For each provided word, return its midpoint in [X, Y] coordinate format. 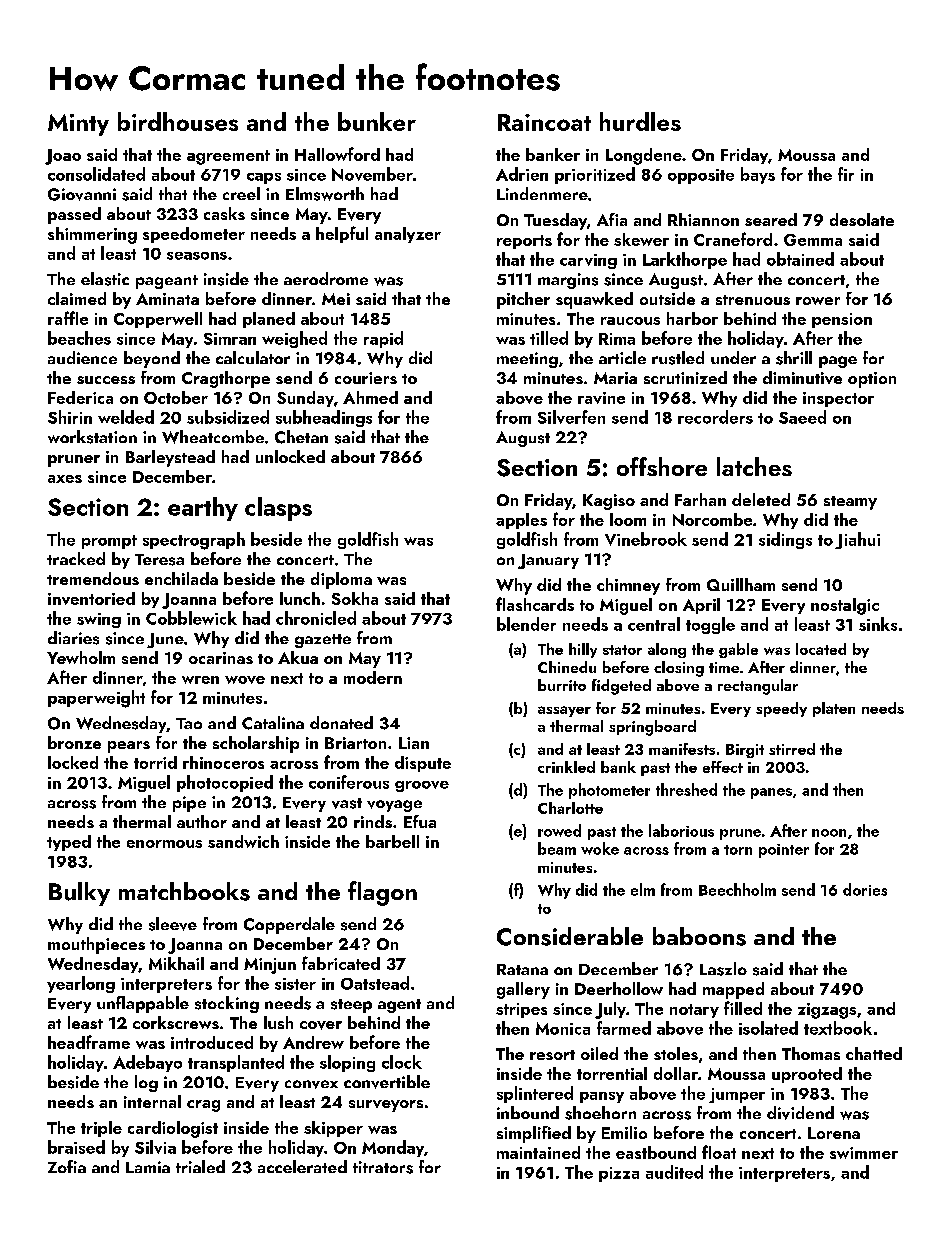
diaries [73, 638]
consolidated [96, 174]
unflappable [143, 1004]
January [548, 561]
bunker [377, 121]
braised [76, 1147]
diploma [341, 580]
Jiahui [857, 540]
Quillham [741, 584]
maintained [538, 1152]
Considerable [570, 936]
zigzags [827, 1011]
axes [65, 479]
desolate [862, 219]
